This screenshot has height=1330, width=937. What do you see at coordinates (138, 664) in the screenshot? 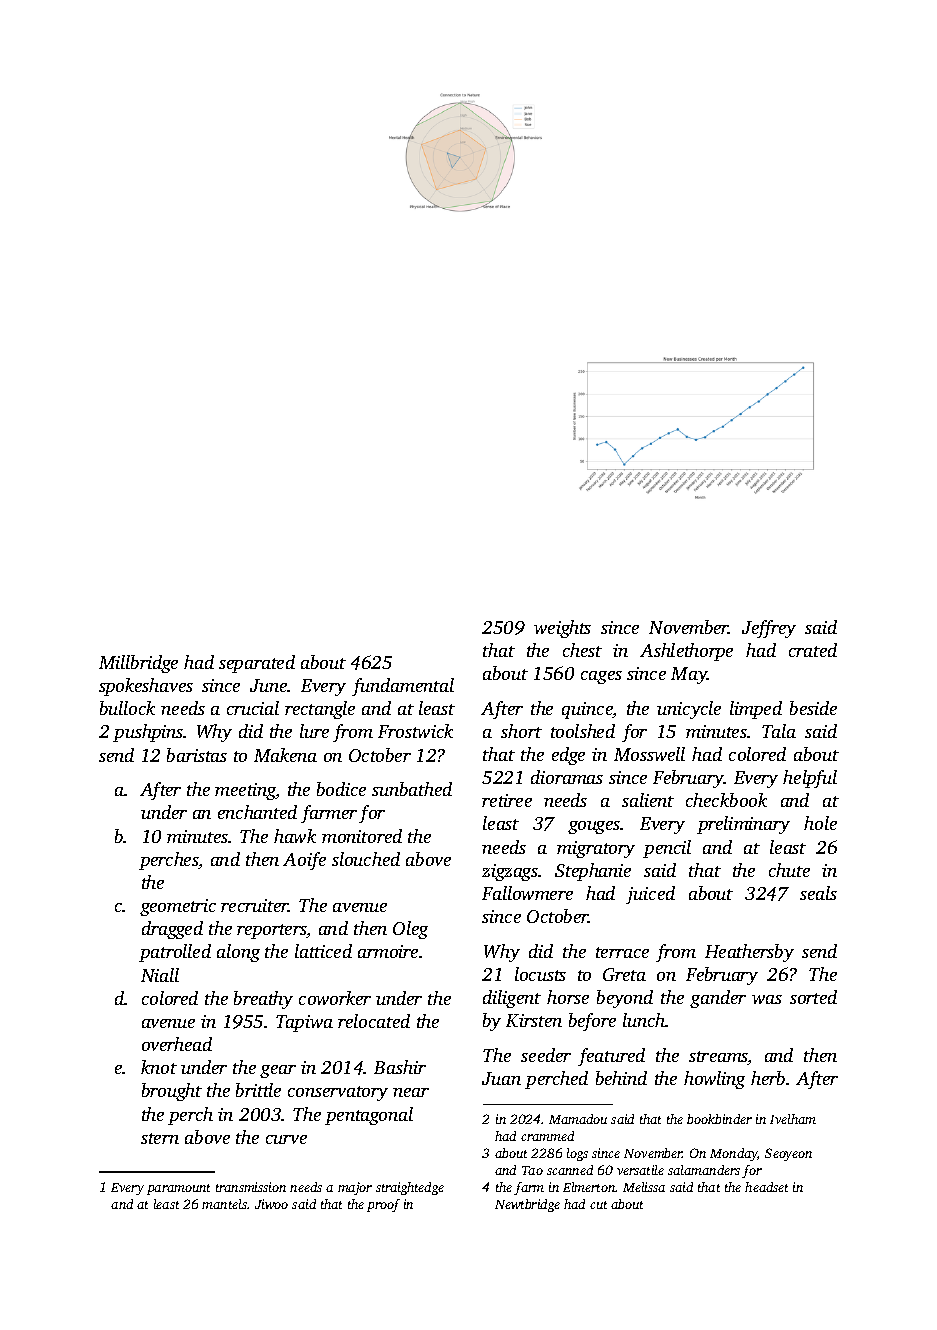
I see `Millbridge` at bounding box center [138, 664].
